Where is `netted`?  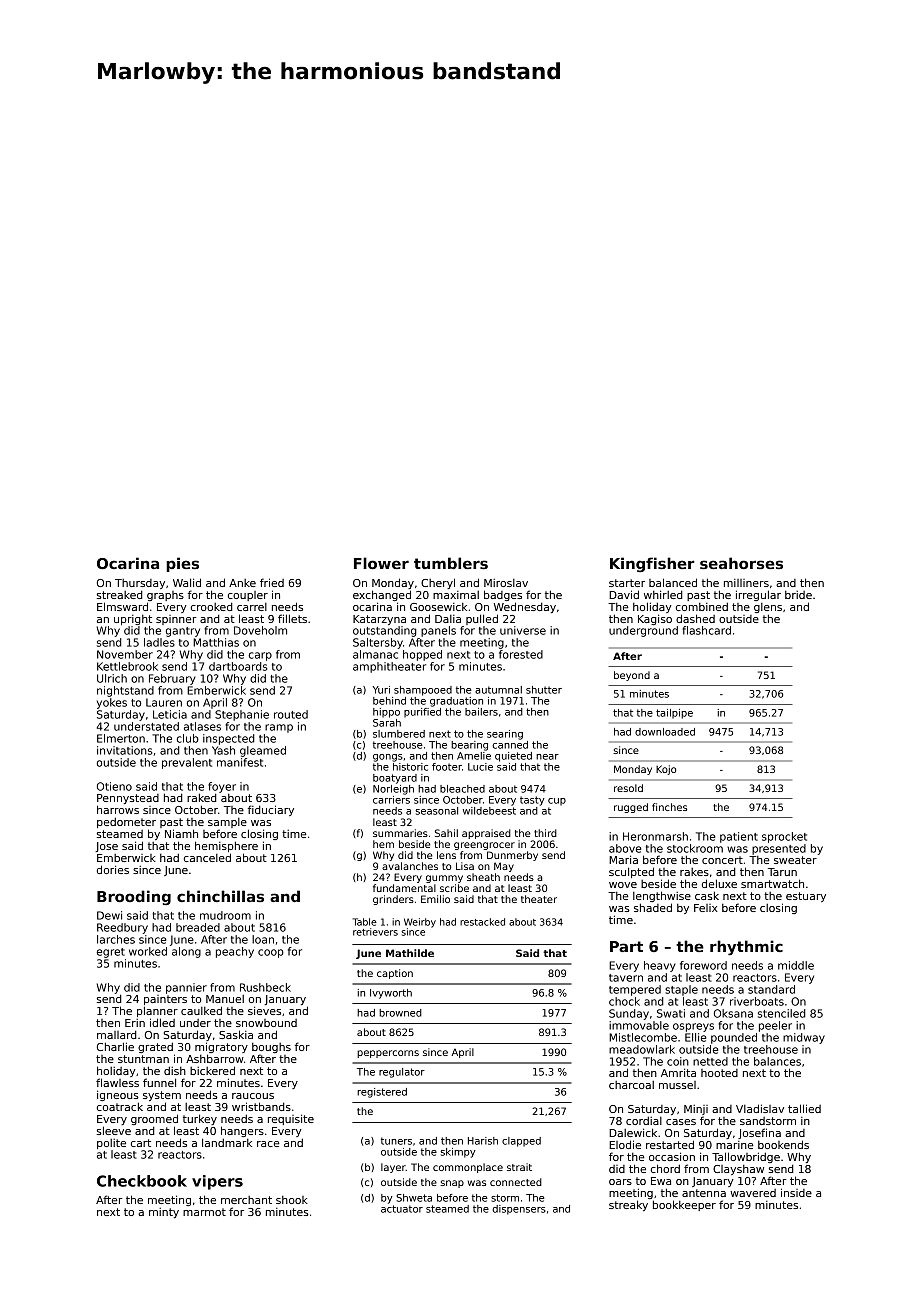
netted is located at coordinates (710, 1061).
